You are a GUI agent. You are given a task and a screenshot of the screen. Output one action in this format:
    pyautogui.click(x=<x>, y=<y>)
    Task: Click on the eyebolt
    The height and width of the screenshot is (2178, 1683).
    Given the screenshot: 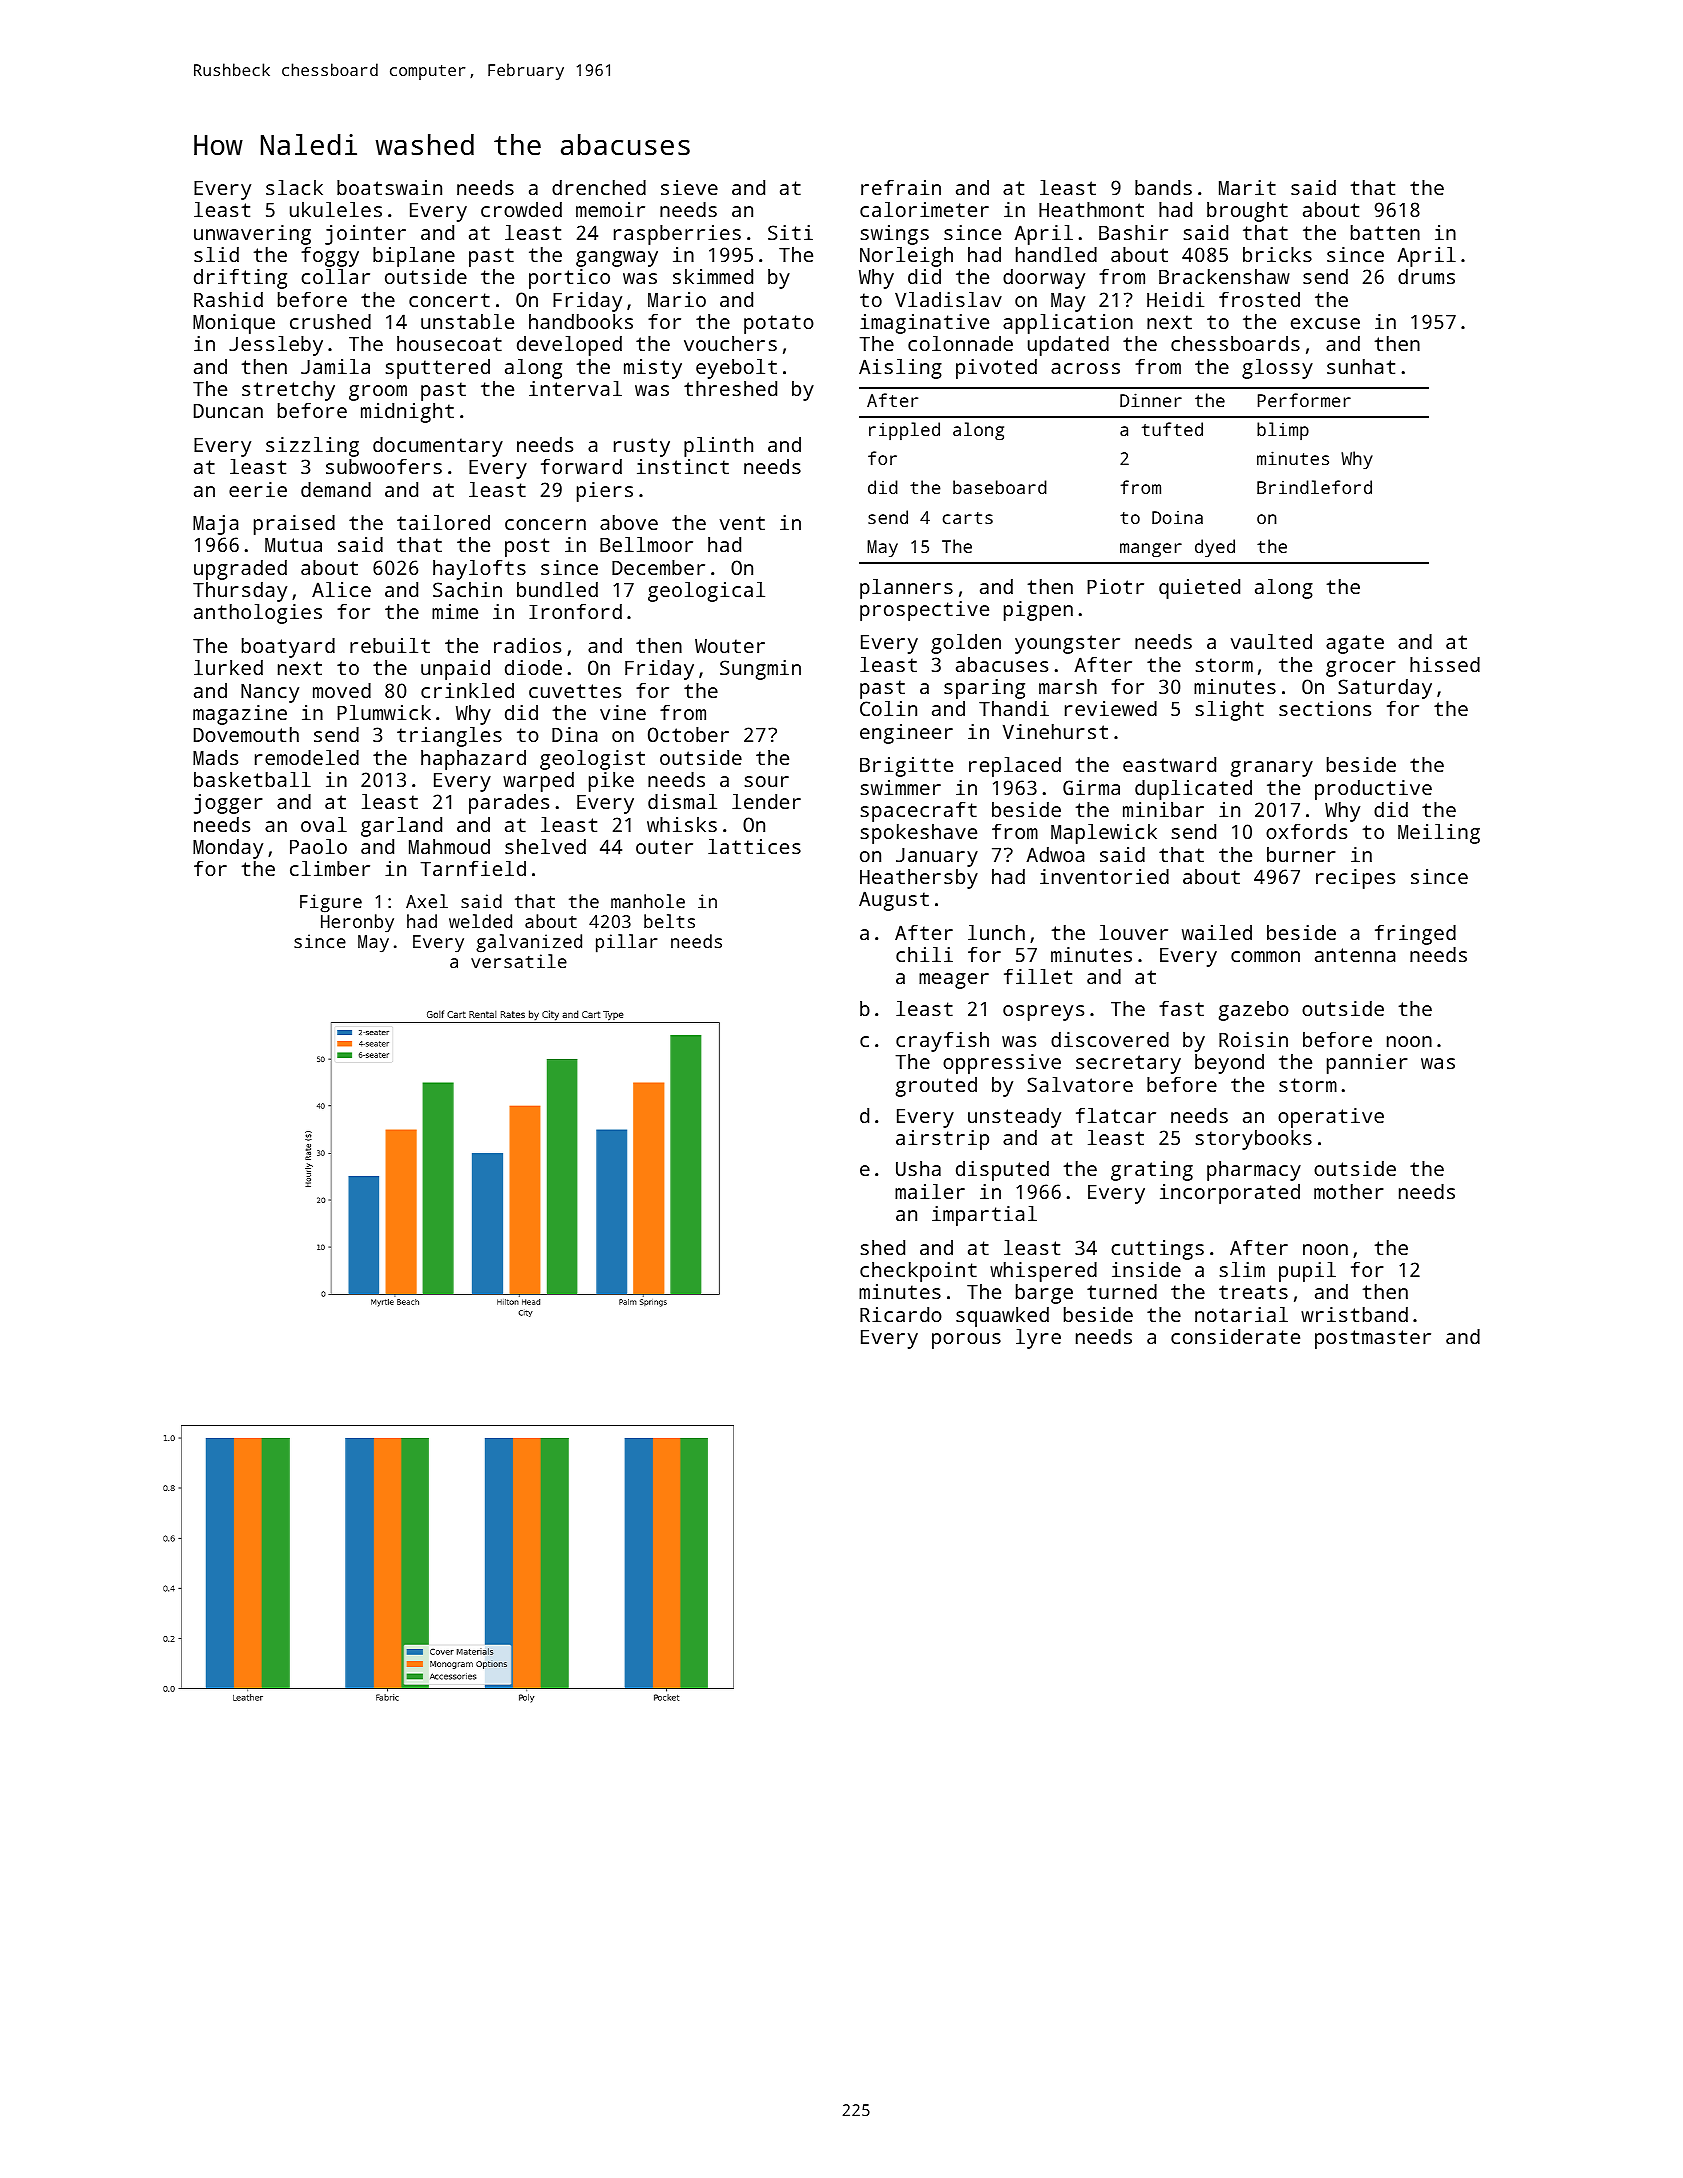 What is the action you would take?
    pyautogui.click(x=736, y=369)
